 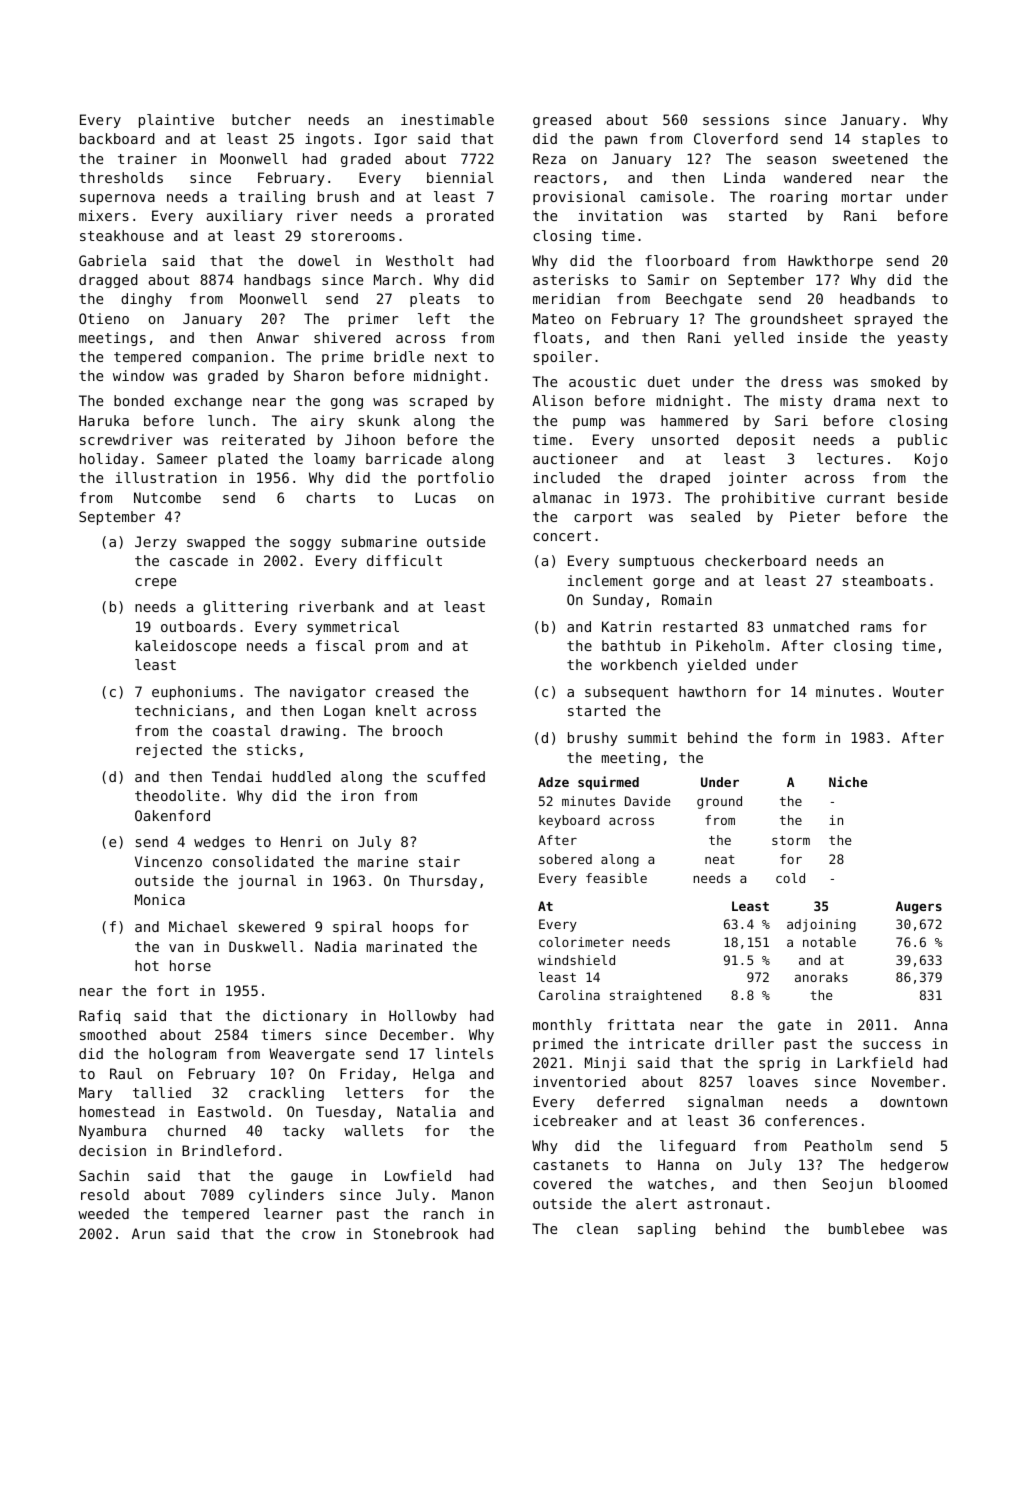 I want to click on learner, so click(x=293, y=1213).
